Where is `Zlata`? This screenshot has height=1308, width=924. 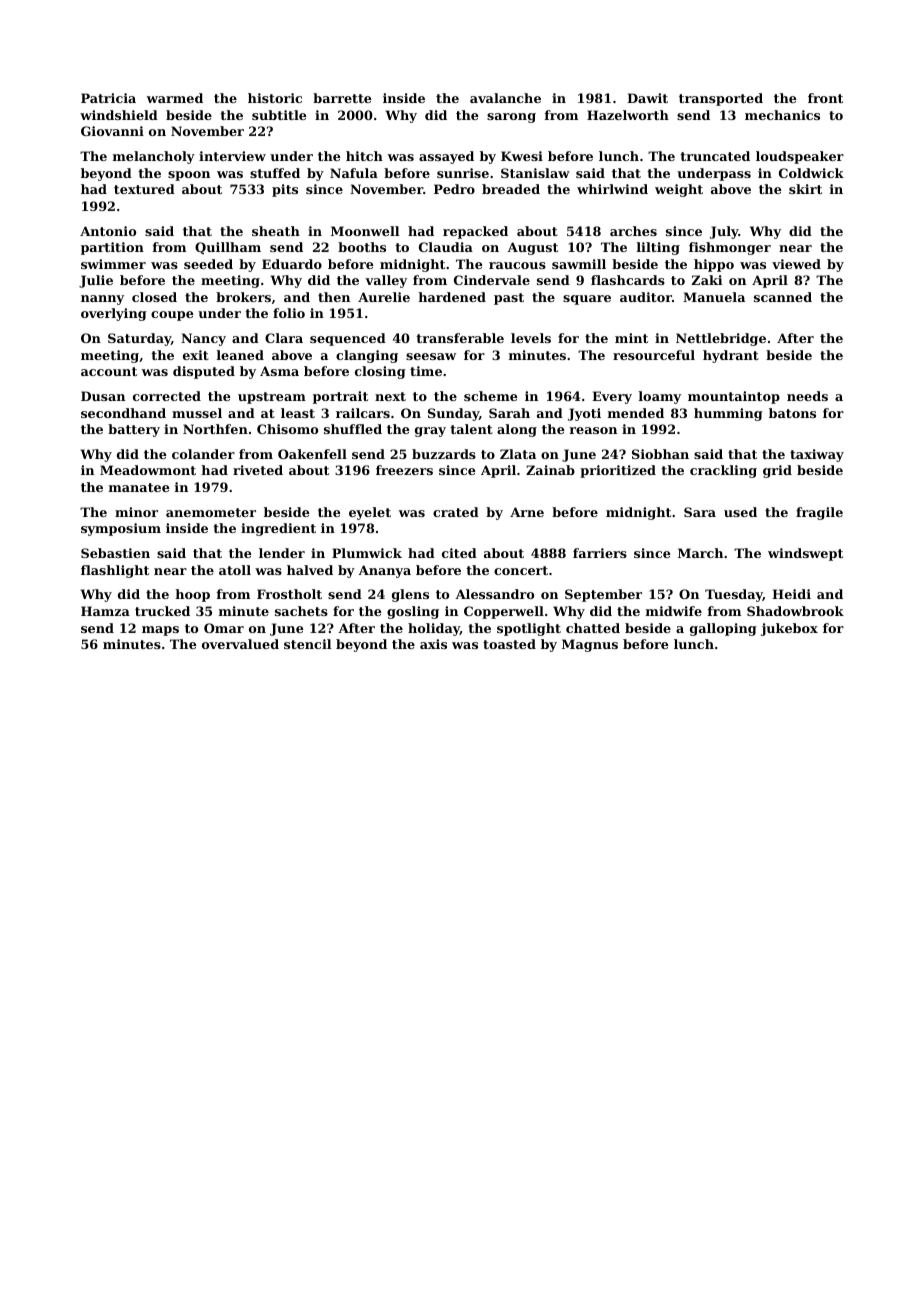
Zlata is located at coordinates (518, 454).
